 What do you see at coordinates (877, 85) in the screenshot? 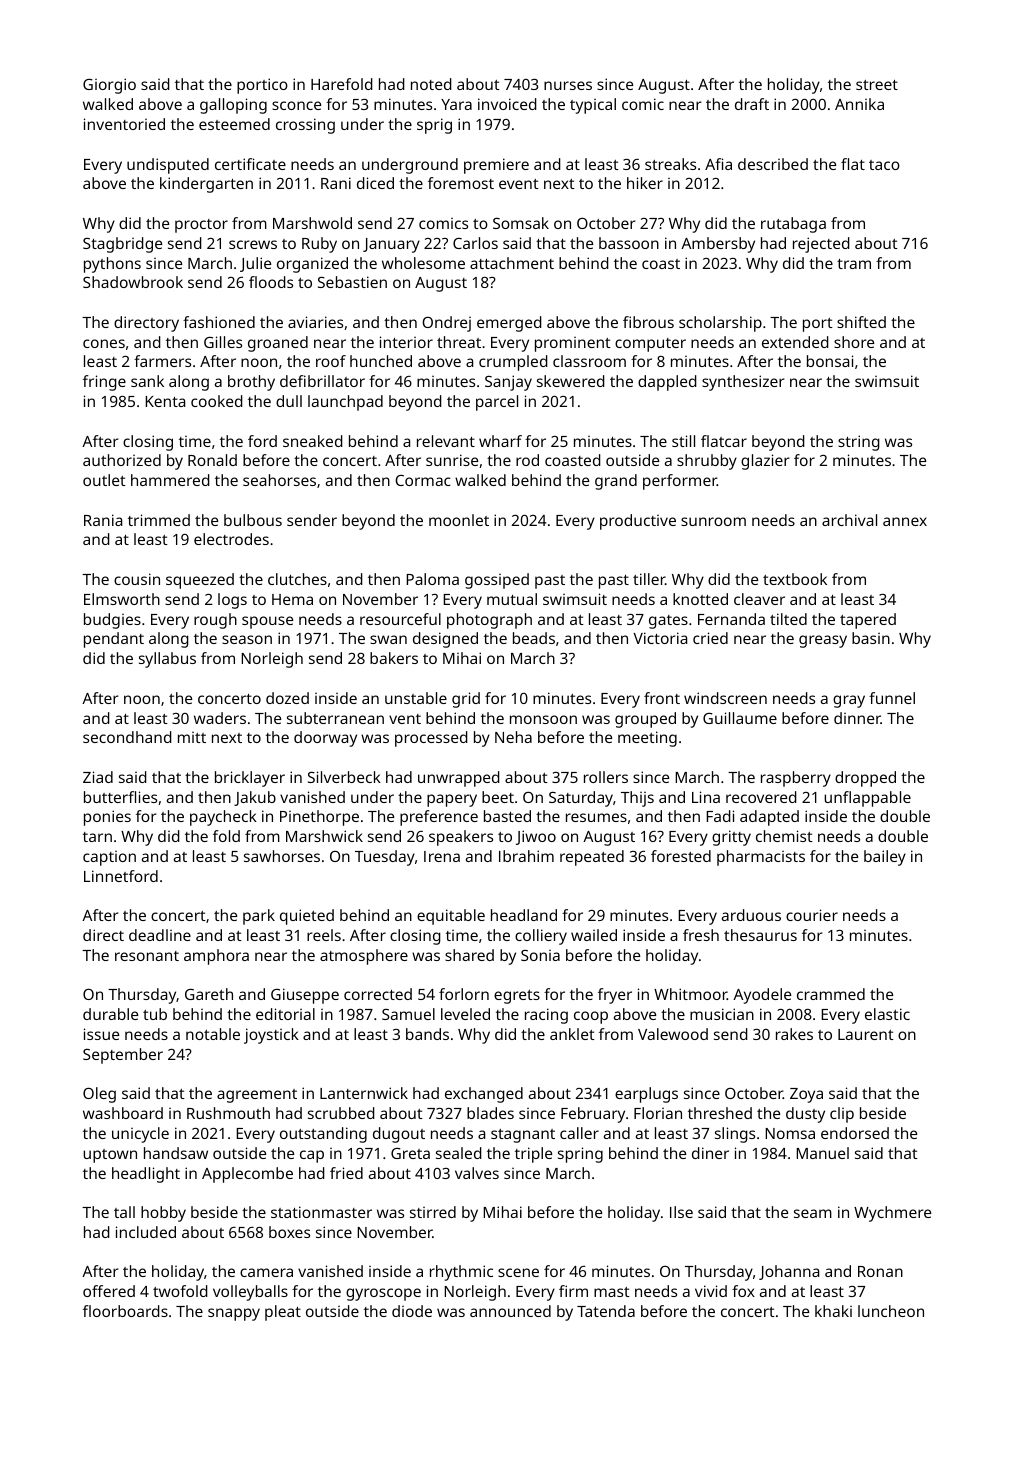
I see `street` at bounding box center [877, 85].
